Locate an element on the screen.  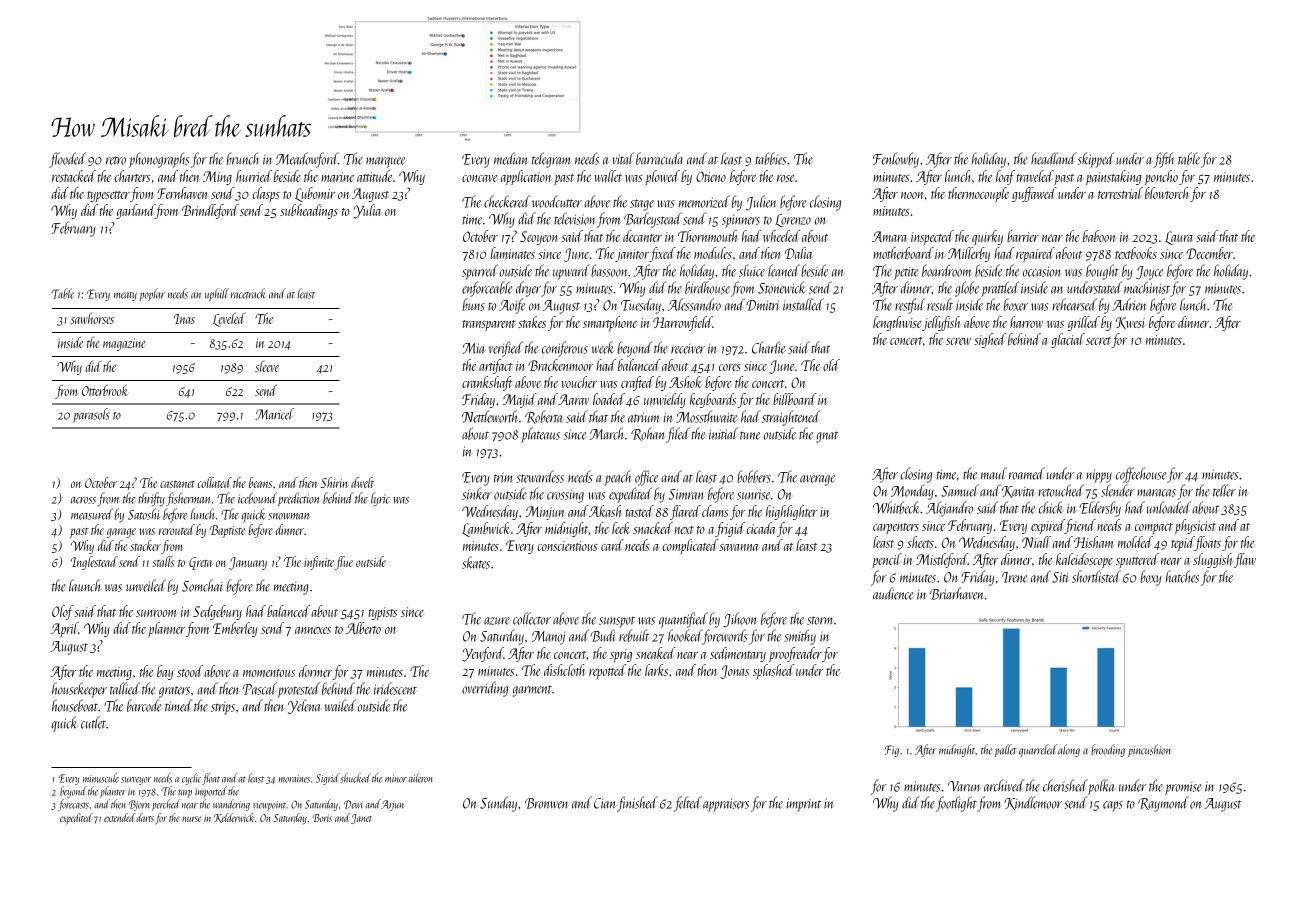
office is located at coordinates (646, 478).
